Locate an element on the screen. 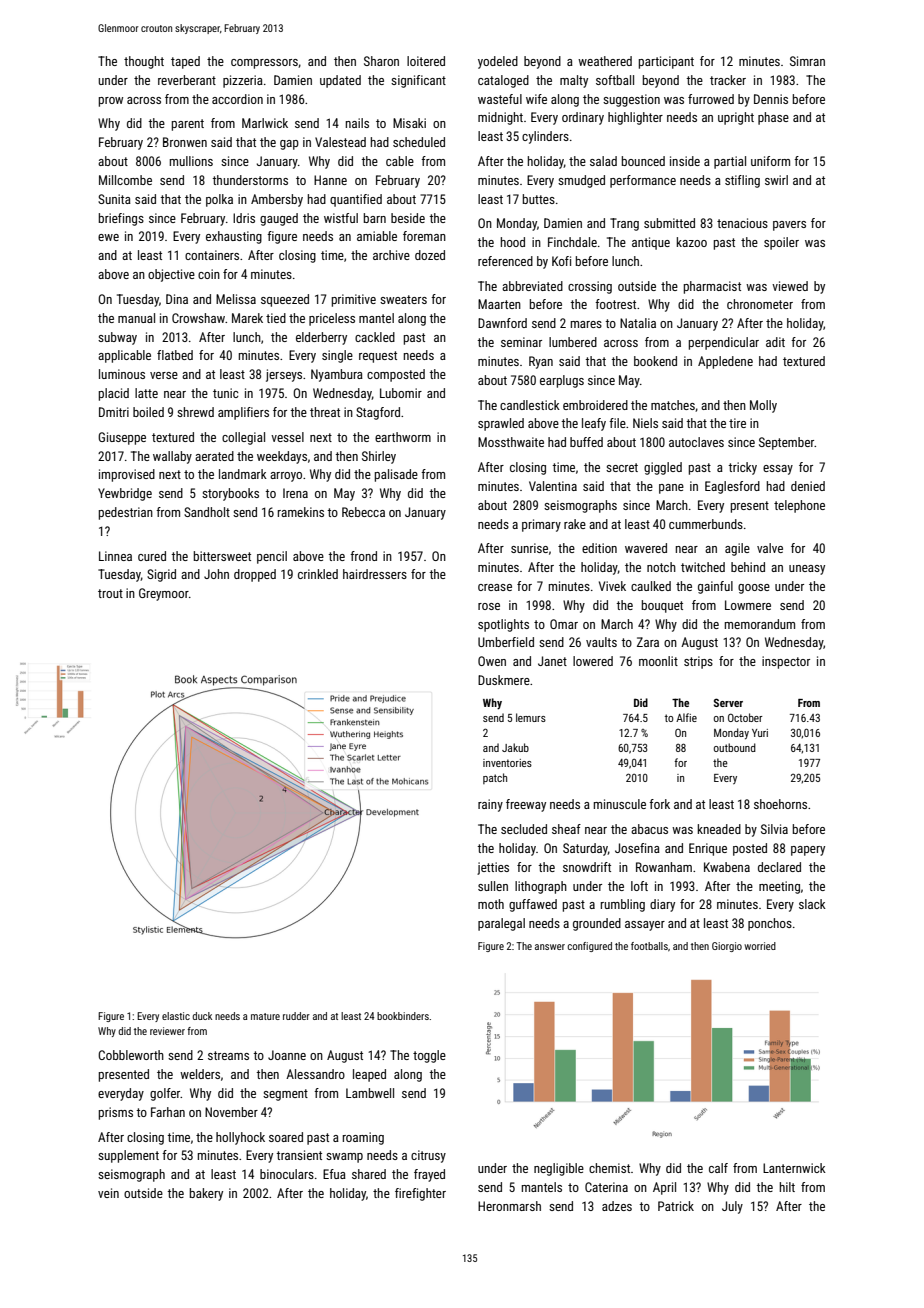 The width and height of the screenshot is (924, 1308). yodeled is located at coordinates (498, 62).
